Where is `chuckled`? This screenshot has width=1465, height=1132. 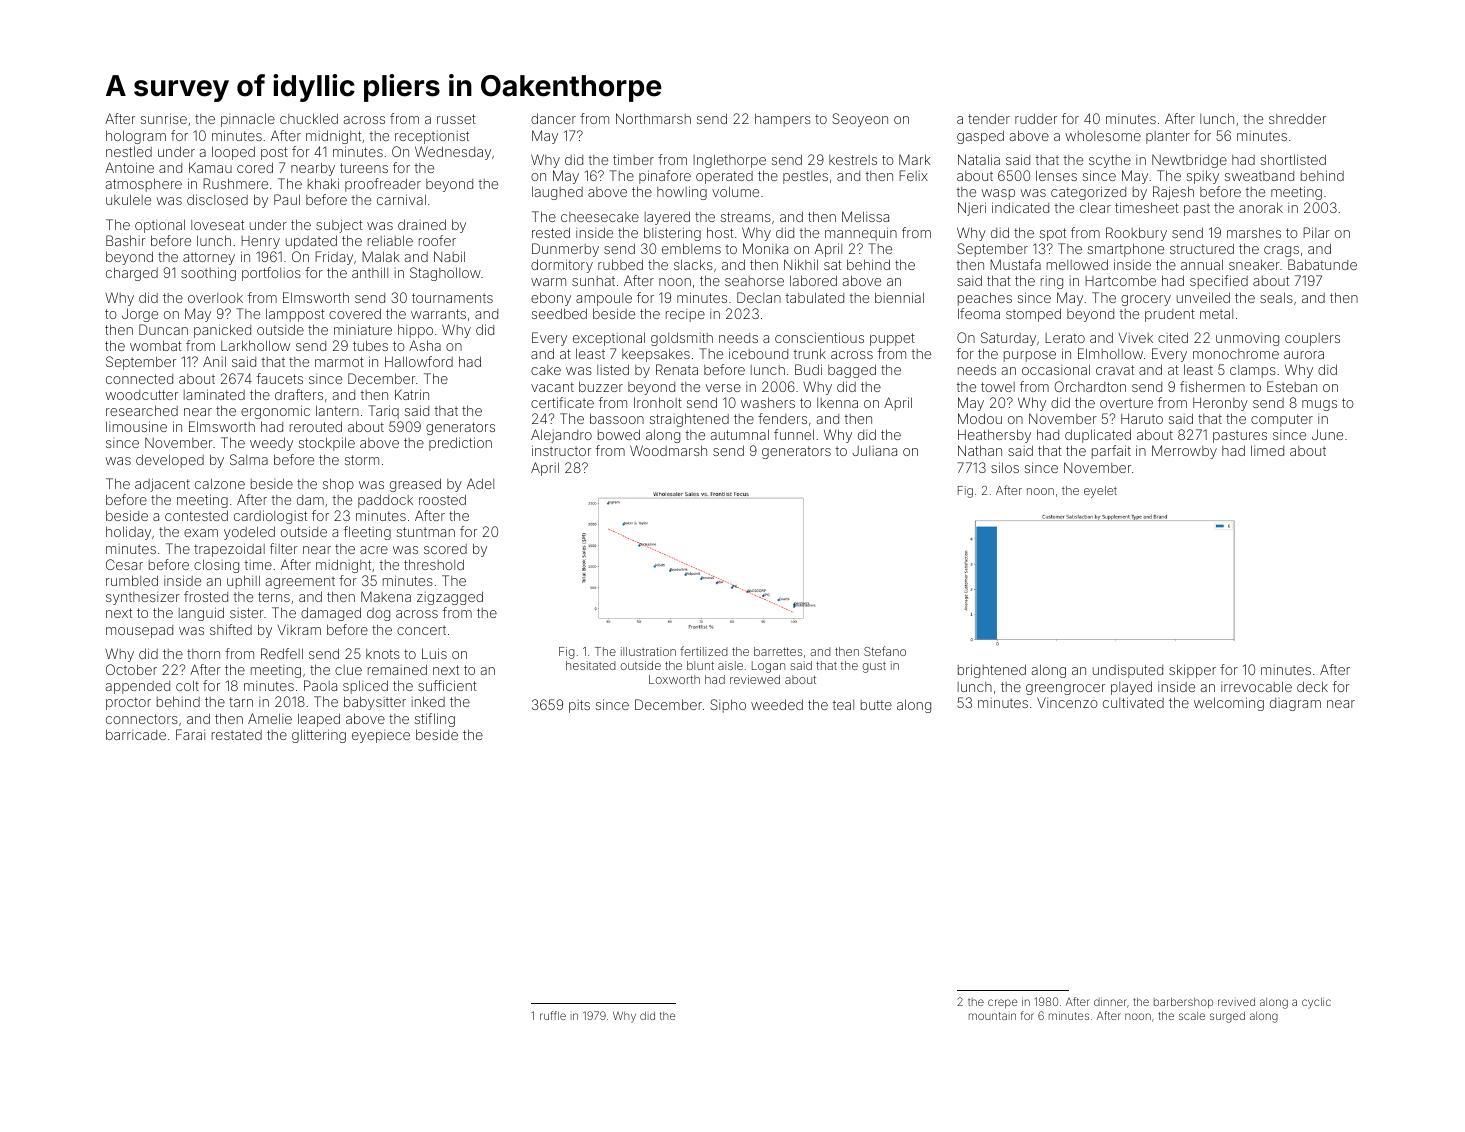
chuckled is located at coordinates (309, 118).
